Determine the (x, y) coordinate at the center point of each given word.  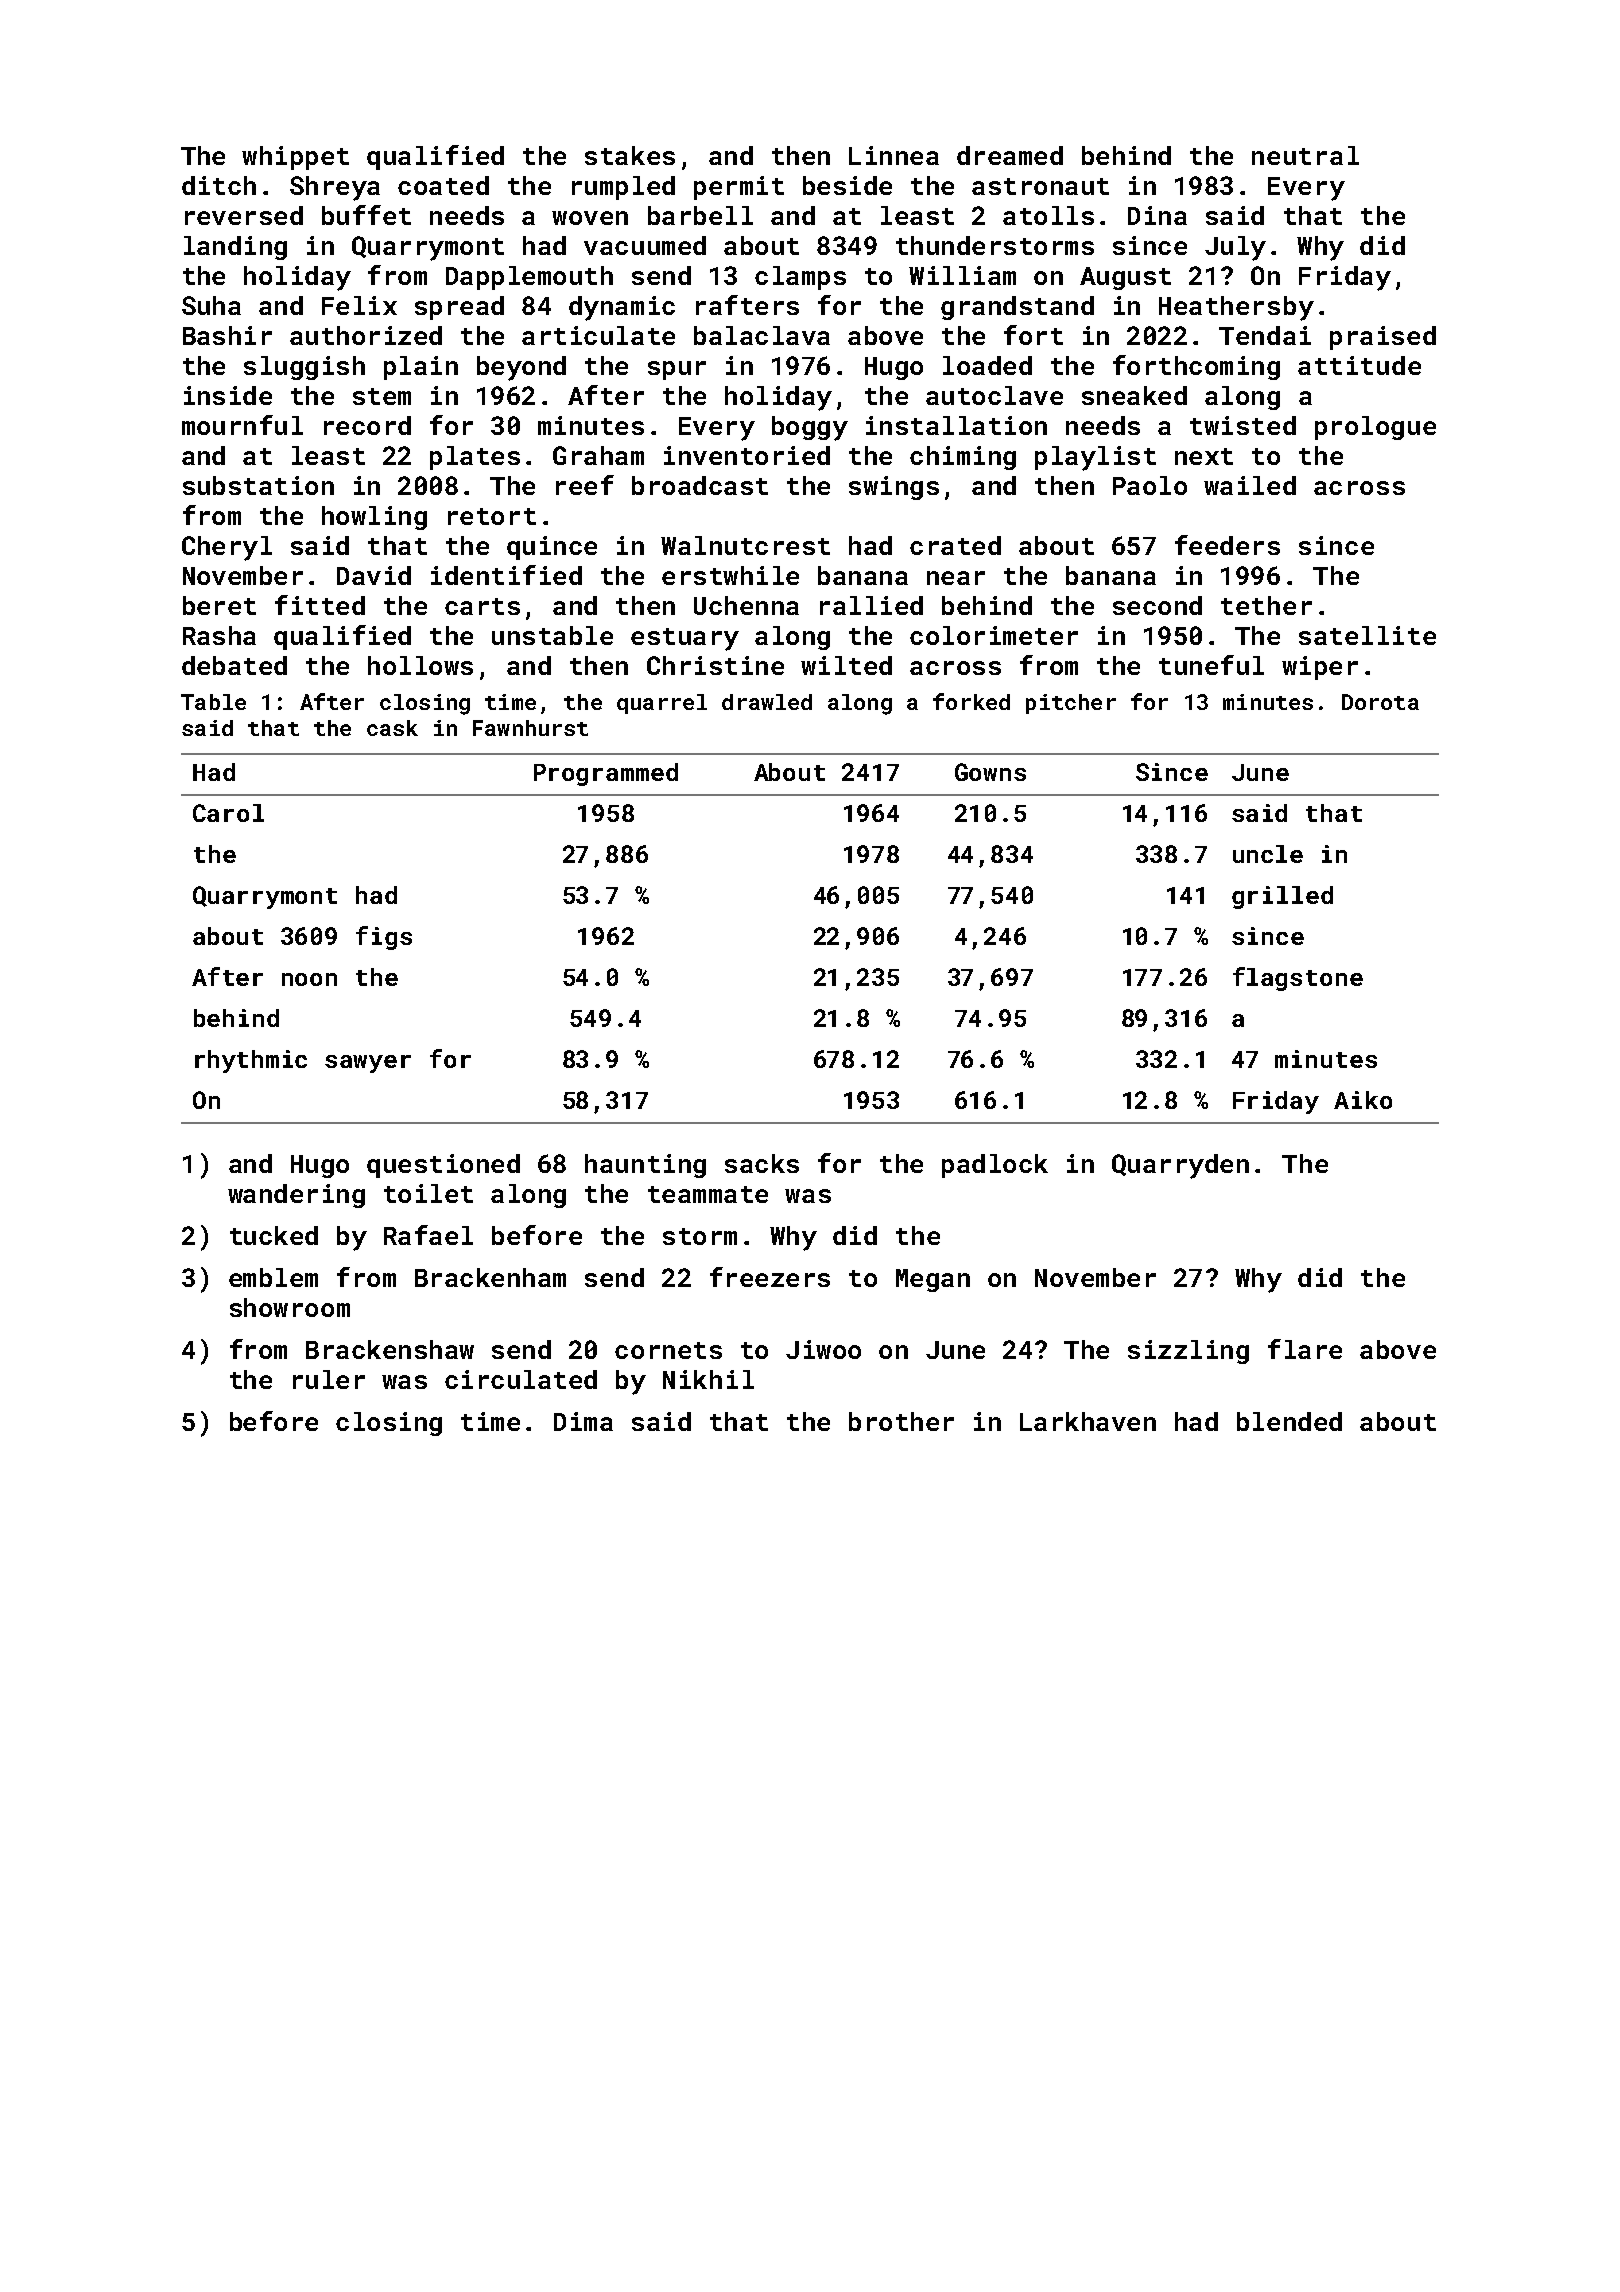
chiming (963, 458)
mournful (242, 425)
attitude (1359, 365)
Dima (583, 1421)
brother (901, 1421)
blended (1289, 1421)
